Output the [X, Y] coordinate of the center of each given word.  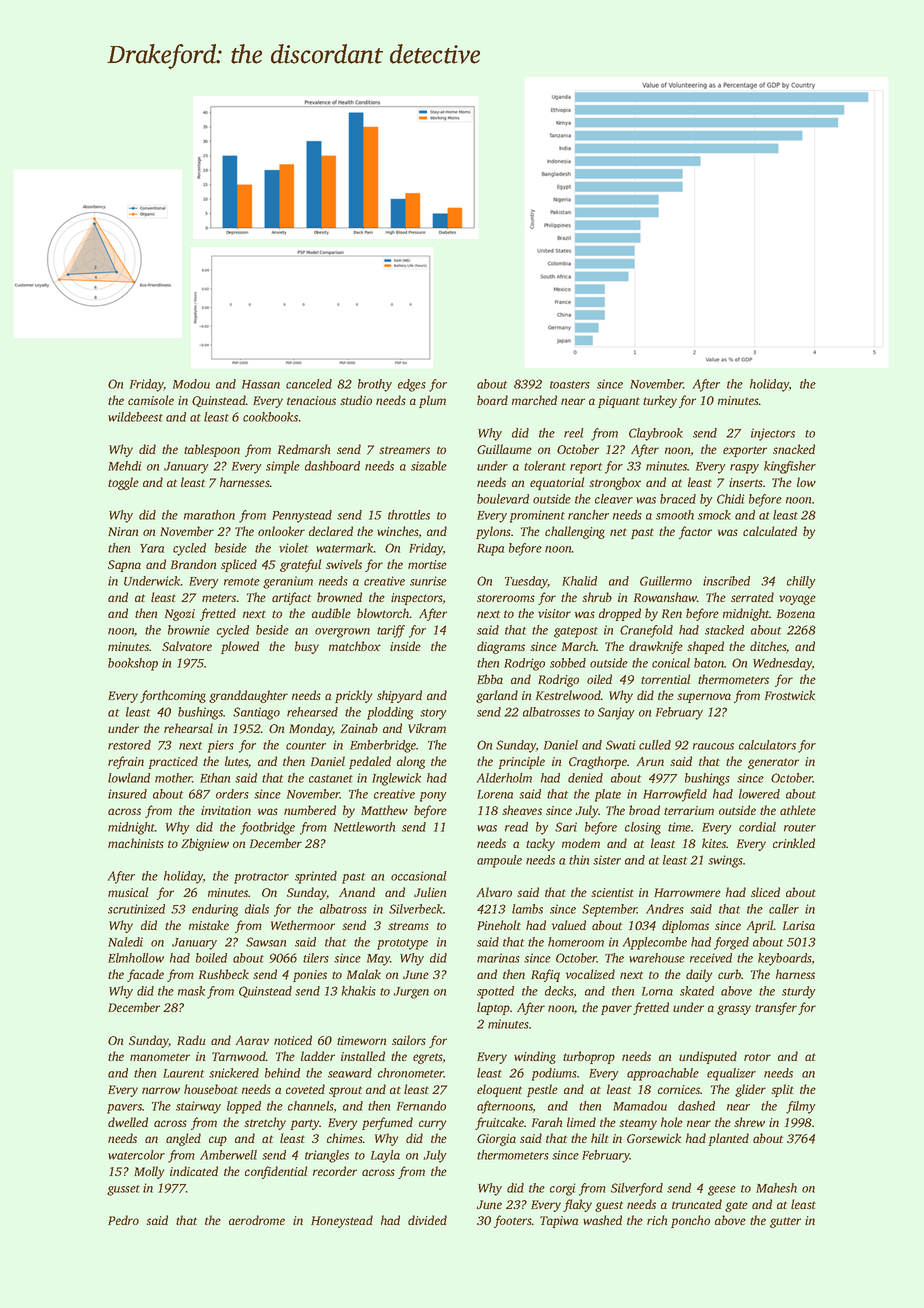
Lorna [657, 991]
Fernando [421, 1106]
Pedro [123, 1220]
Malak [364, 974]
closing [643, 828]
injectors [773, 434]
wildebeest [135, 417]
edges [412, 385]
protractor [261, 878]
